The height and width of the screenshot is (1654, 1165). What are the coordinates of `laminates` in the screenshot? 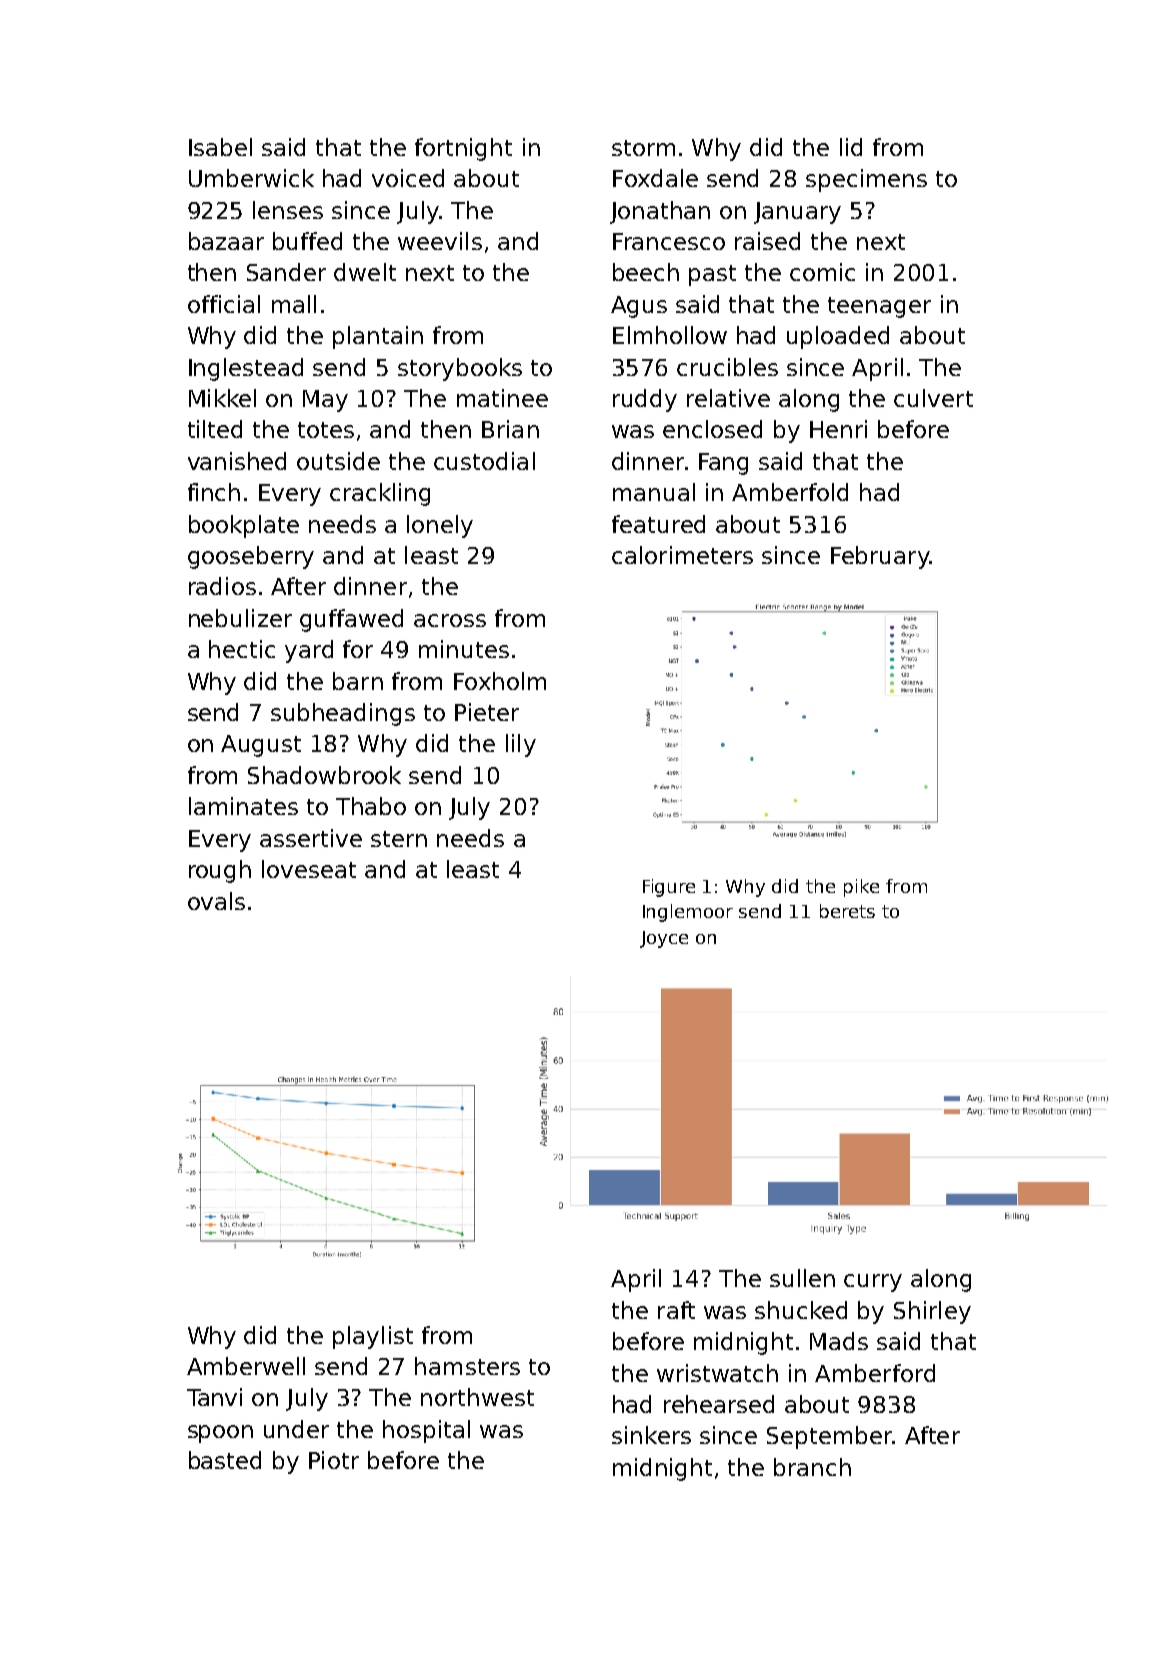 It's located at (243, 806).
